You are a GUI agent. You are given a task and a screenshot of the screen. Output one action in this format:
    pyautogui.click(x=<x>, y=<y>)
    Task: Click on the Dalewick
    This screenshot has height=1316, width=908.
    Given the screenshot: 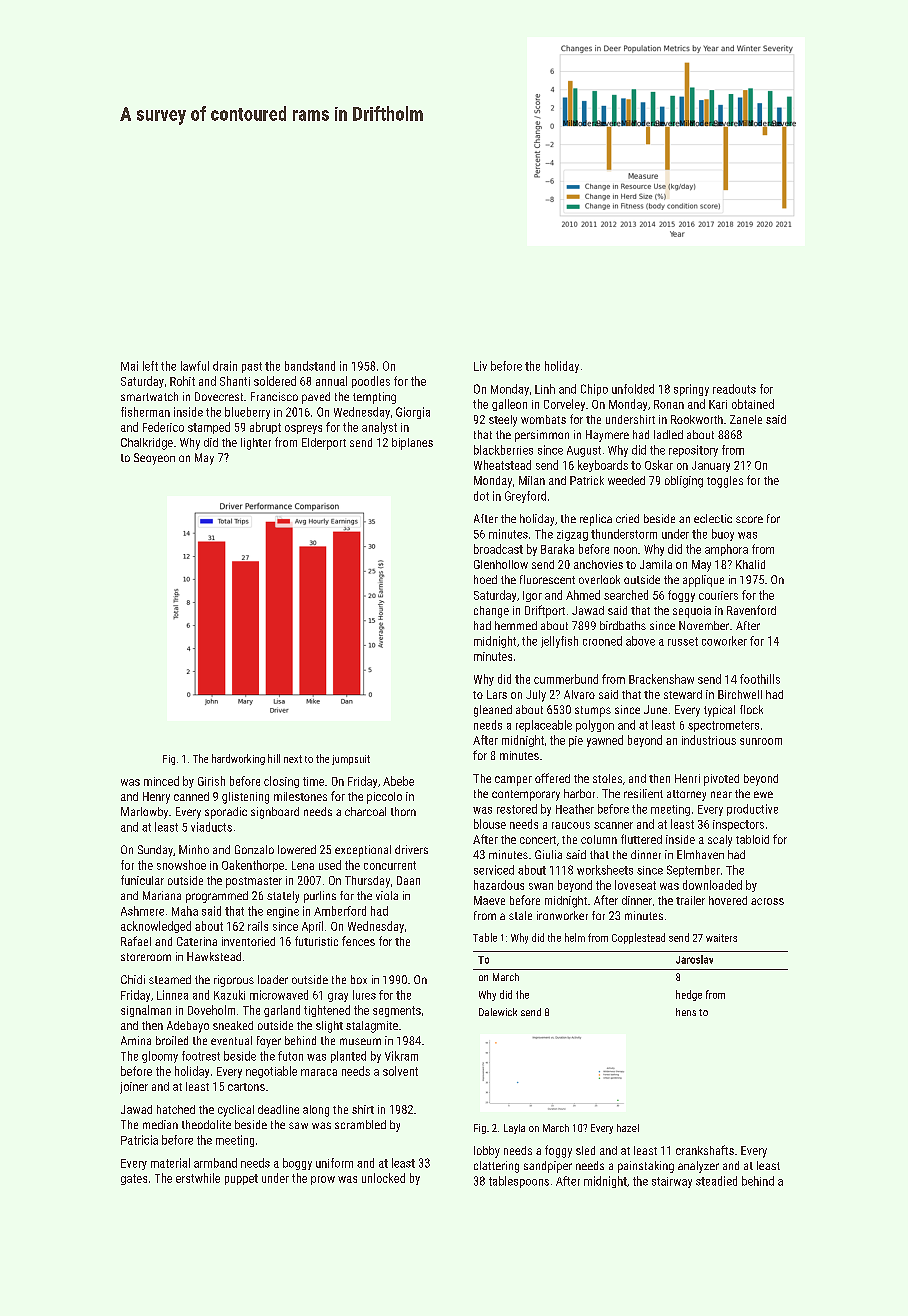 What is the action you would take?
    pyautogui.click(x=498, y=1012)
